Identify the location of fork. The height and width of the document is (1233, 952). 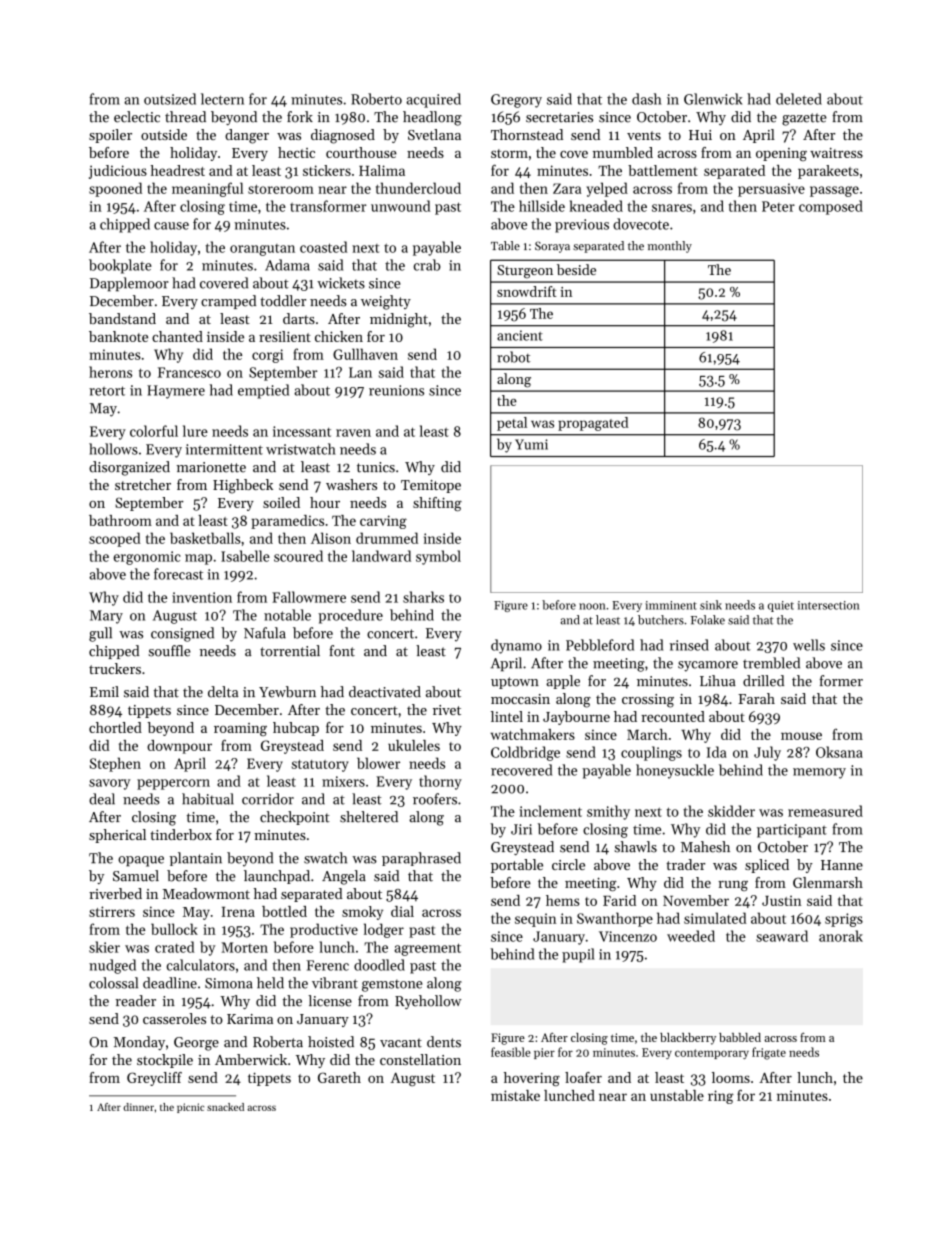
(300, 117).
